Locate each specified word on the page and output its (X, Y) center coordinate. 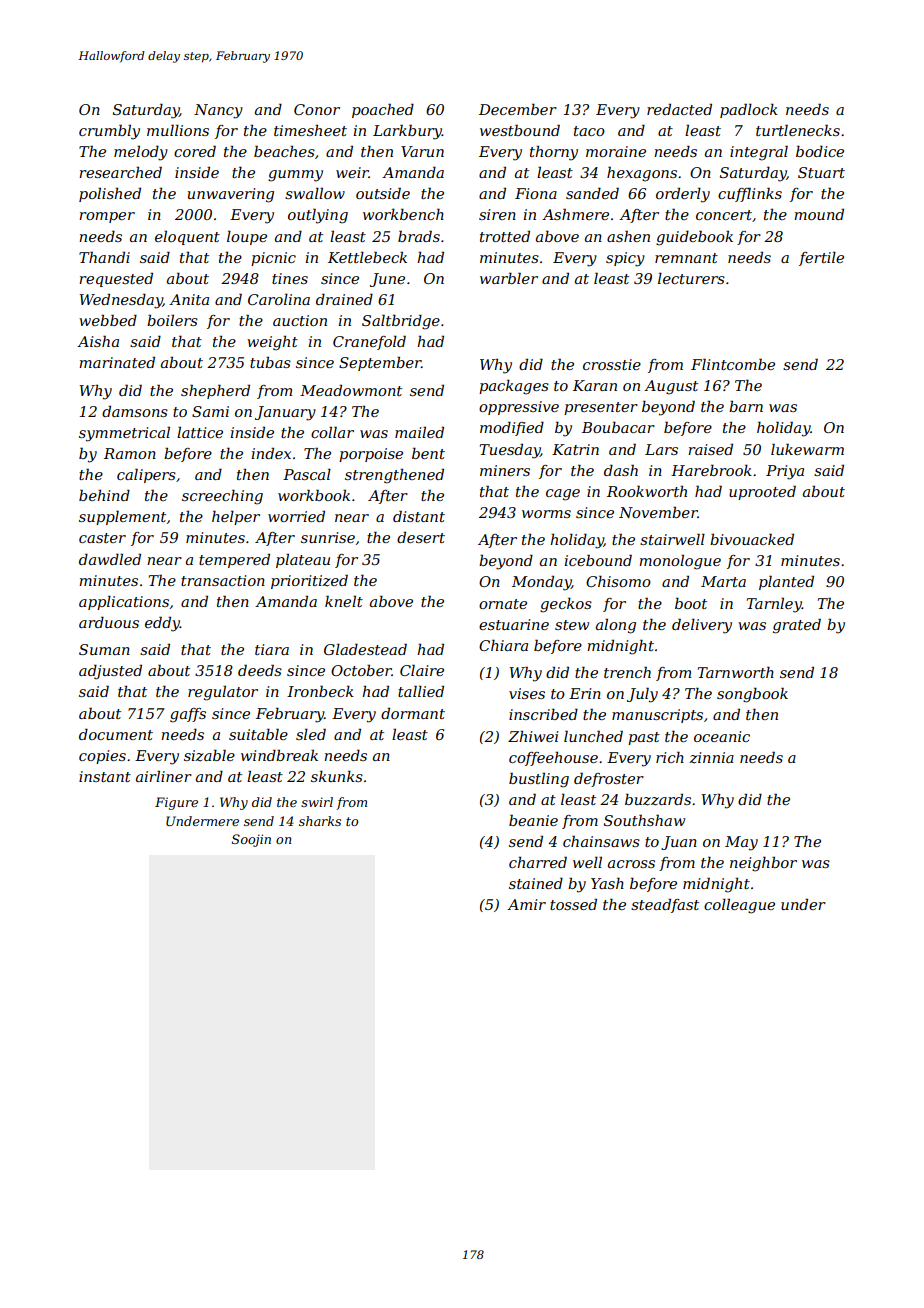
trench (627, 672)
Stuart (821, 172)
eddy (162, 624)
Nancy (218, 111)
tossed (573, 904)
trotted (505, 236)
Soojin (251, 840)
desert (421, 537)
